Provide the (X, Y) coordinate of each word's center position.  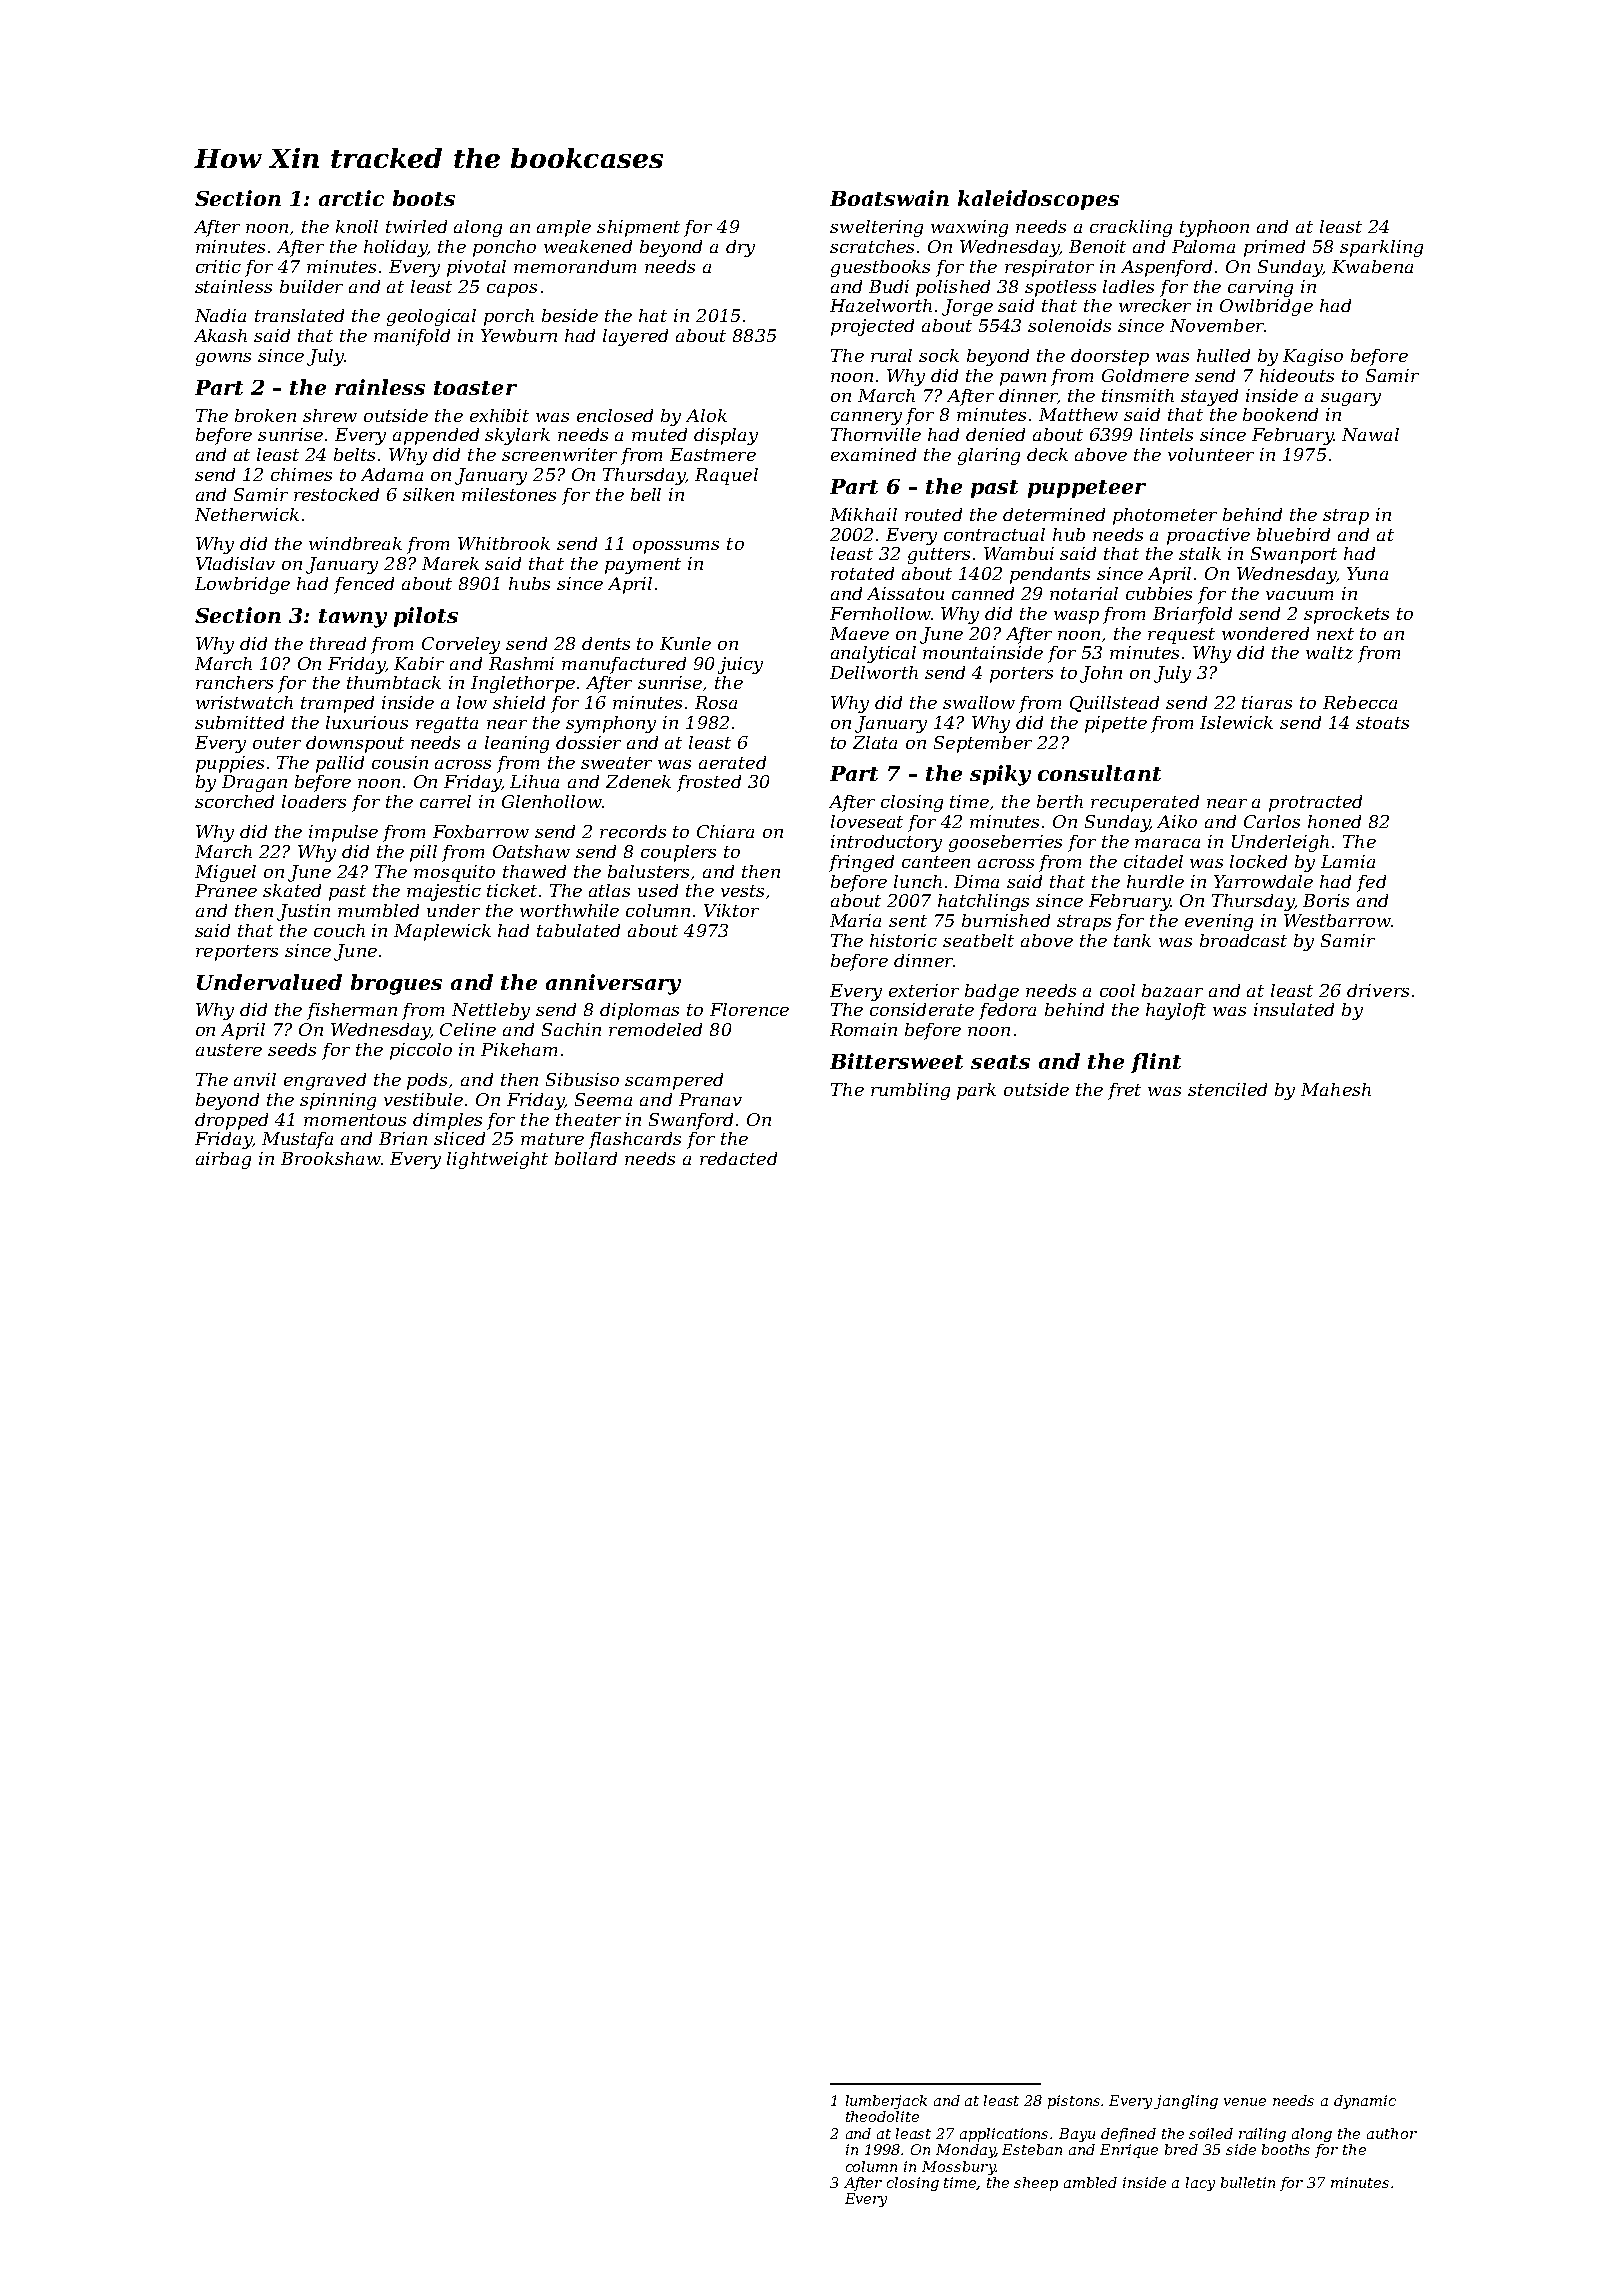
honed (1334, 821)
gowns (223, 359)
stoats (1382, 723)
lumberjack (886, 2102)
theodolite (882, 2116)
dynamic (1365, 2102)
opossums (676, 547)
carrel (445, 801)
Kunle (685, 643)
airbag (223, 1160)
